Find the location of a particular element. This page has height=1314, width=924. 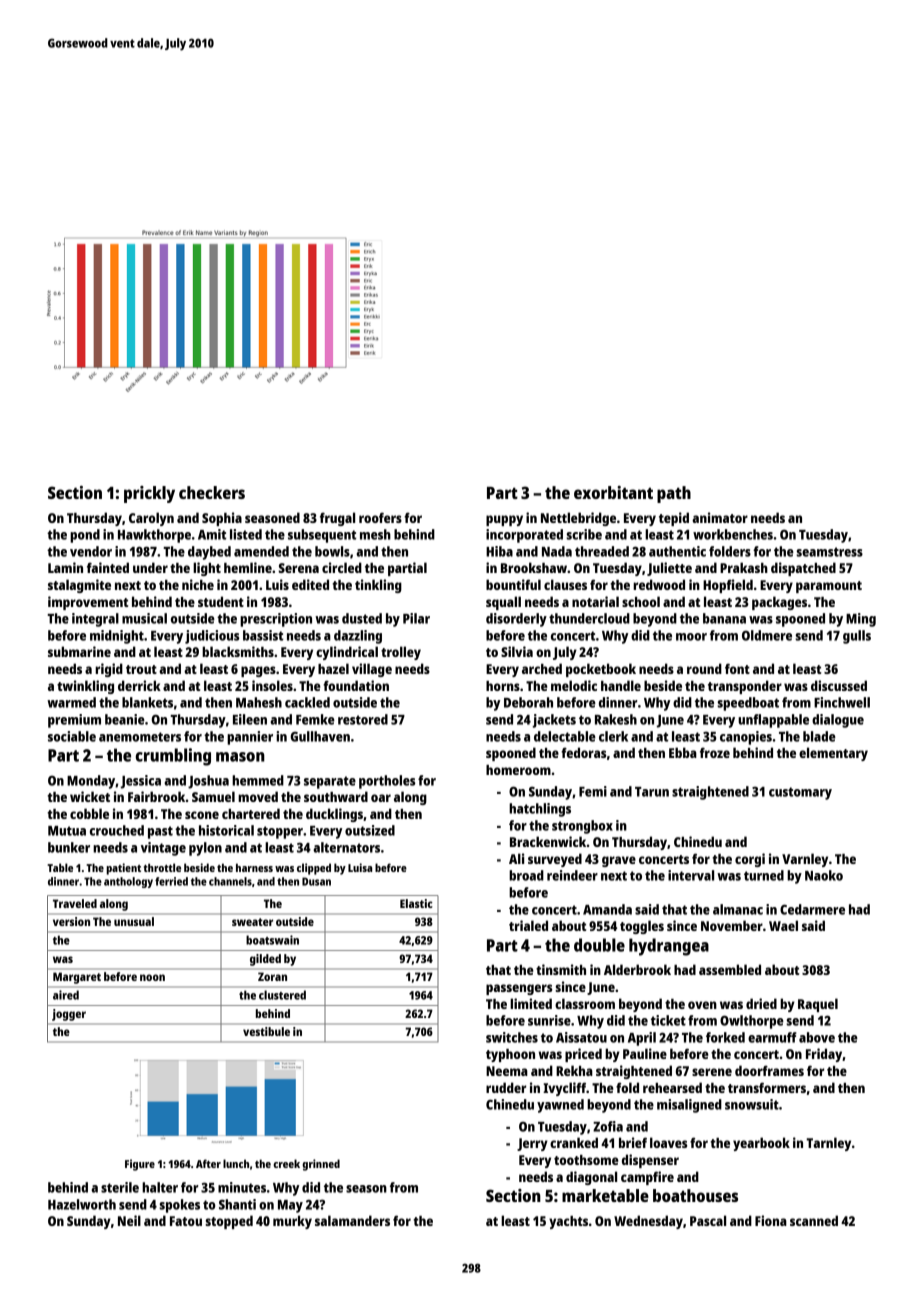

Fatou is located at coordinates (186, 1221).
